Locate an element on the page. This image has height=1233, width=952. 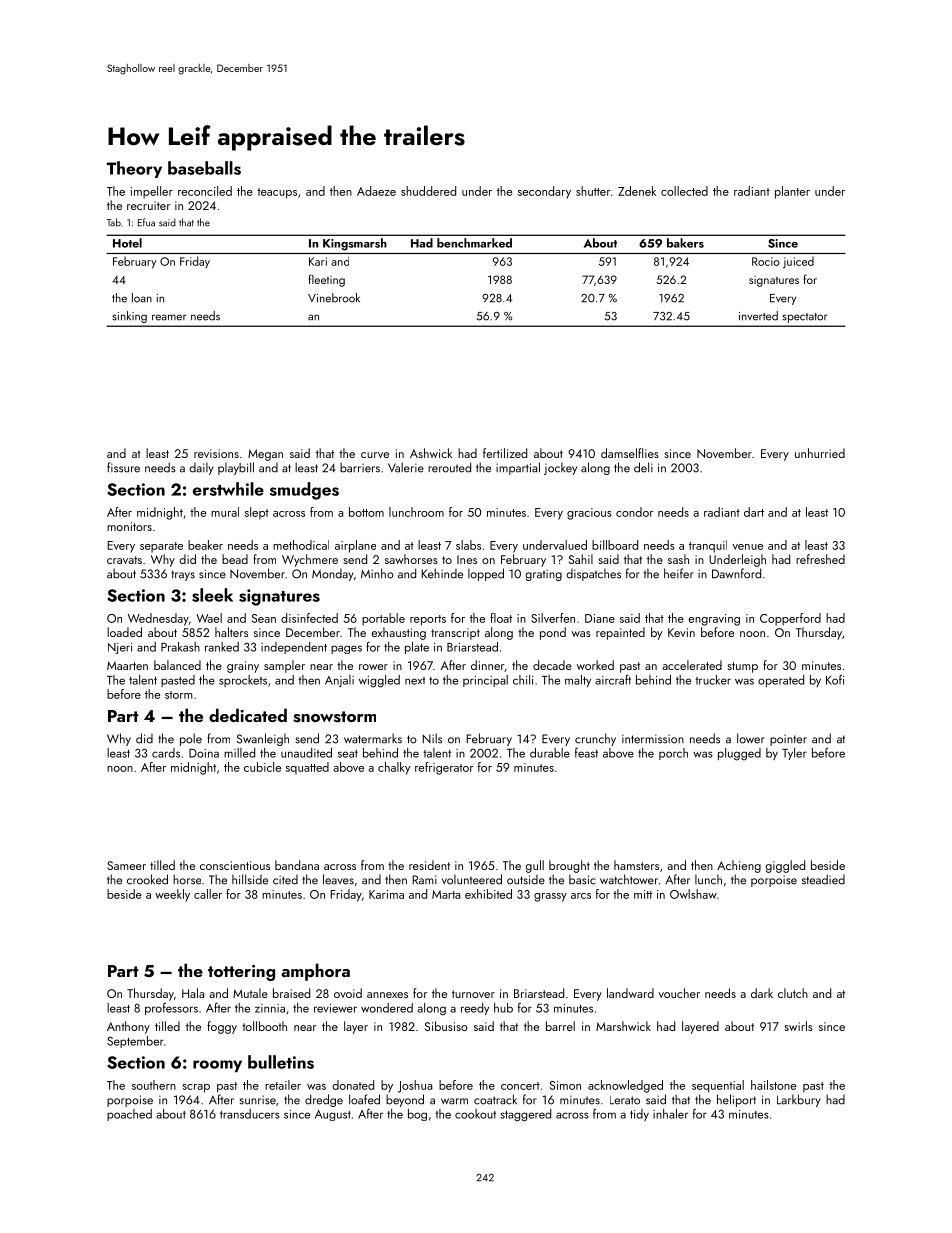
inverted is located at coordinates (758, 316).
